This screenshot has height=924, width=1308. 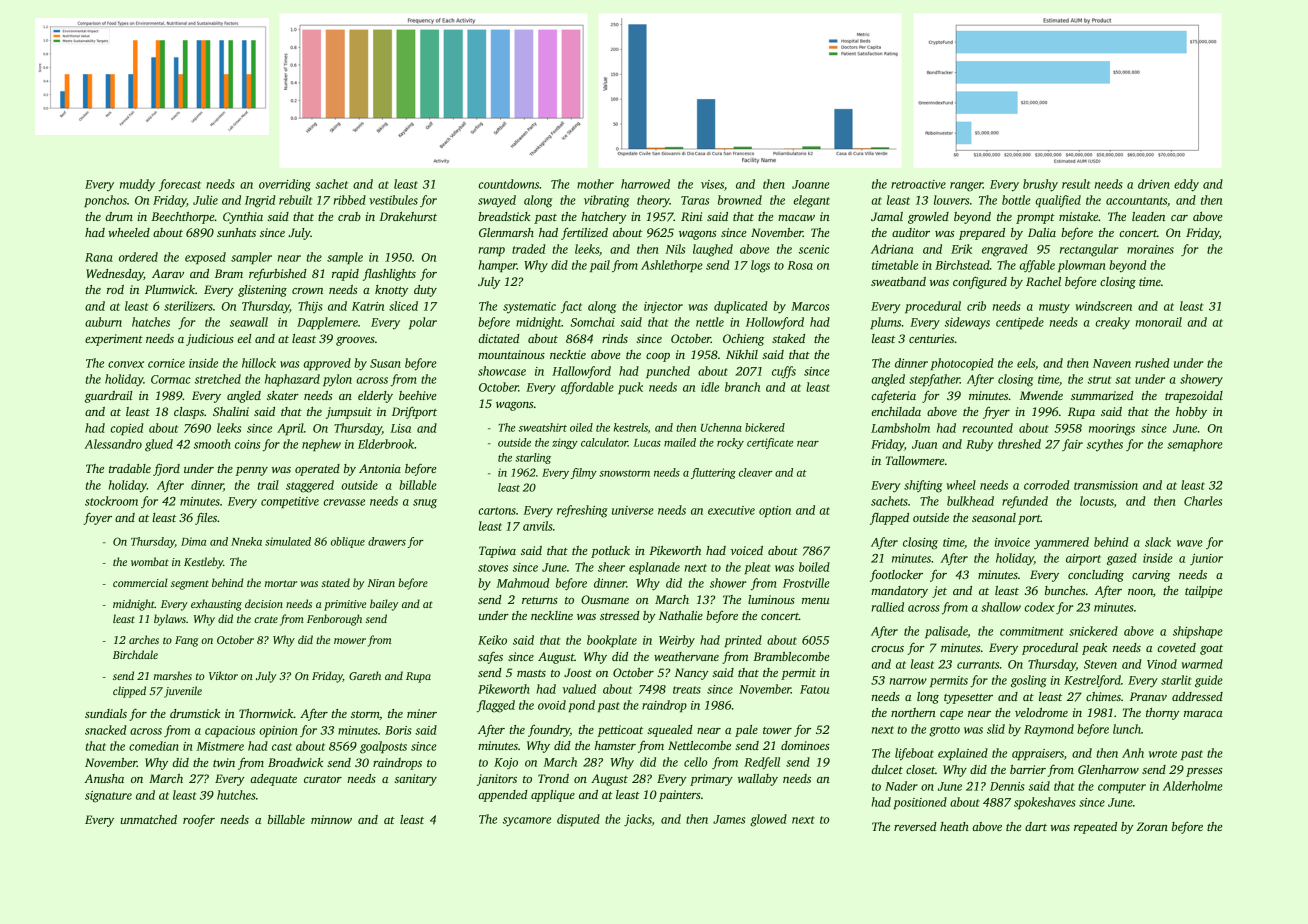 I want to click on squealed, so click(x=670, y=731).
